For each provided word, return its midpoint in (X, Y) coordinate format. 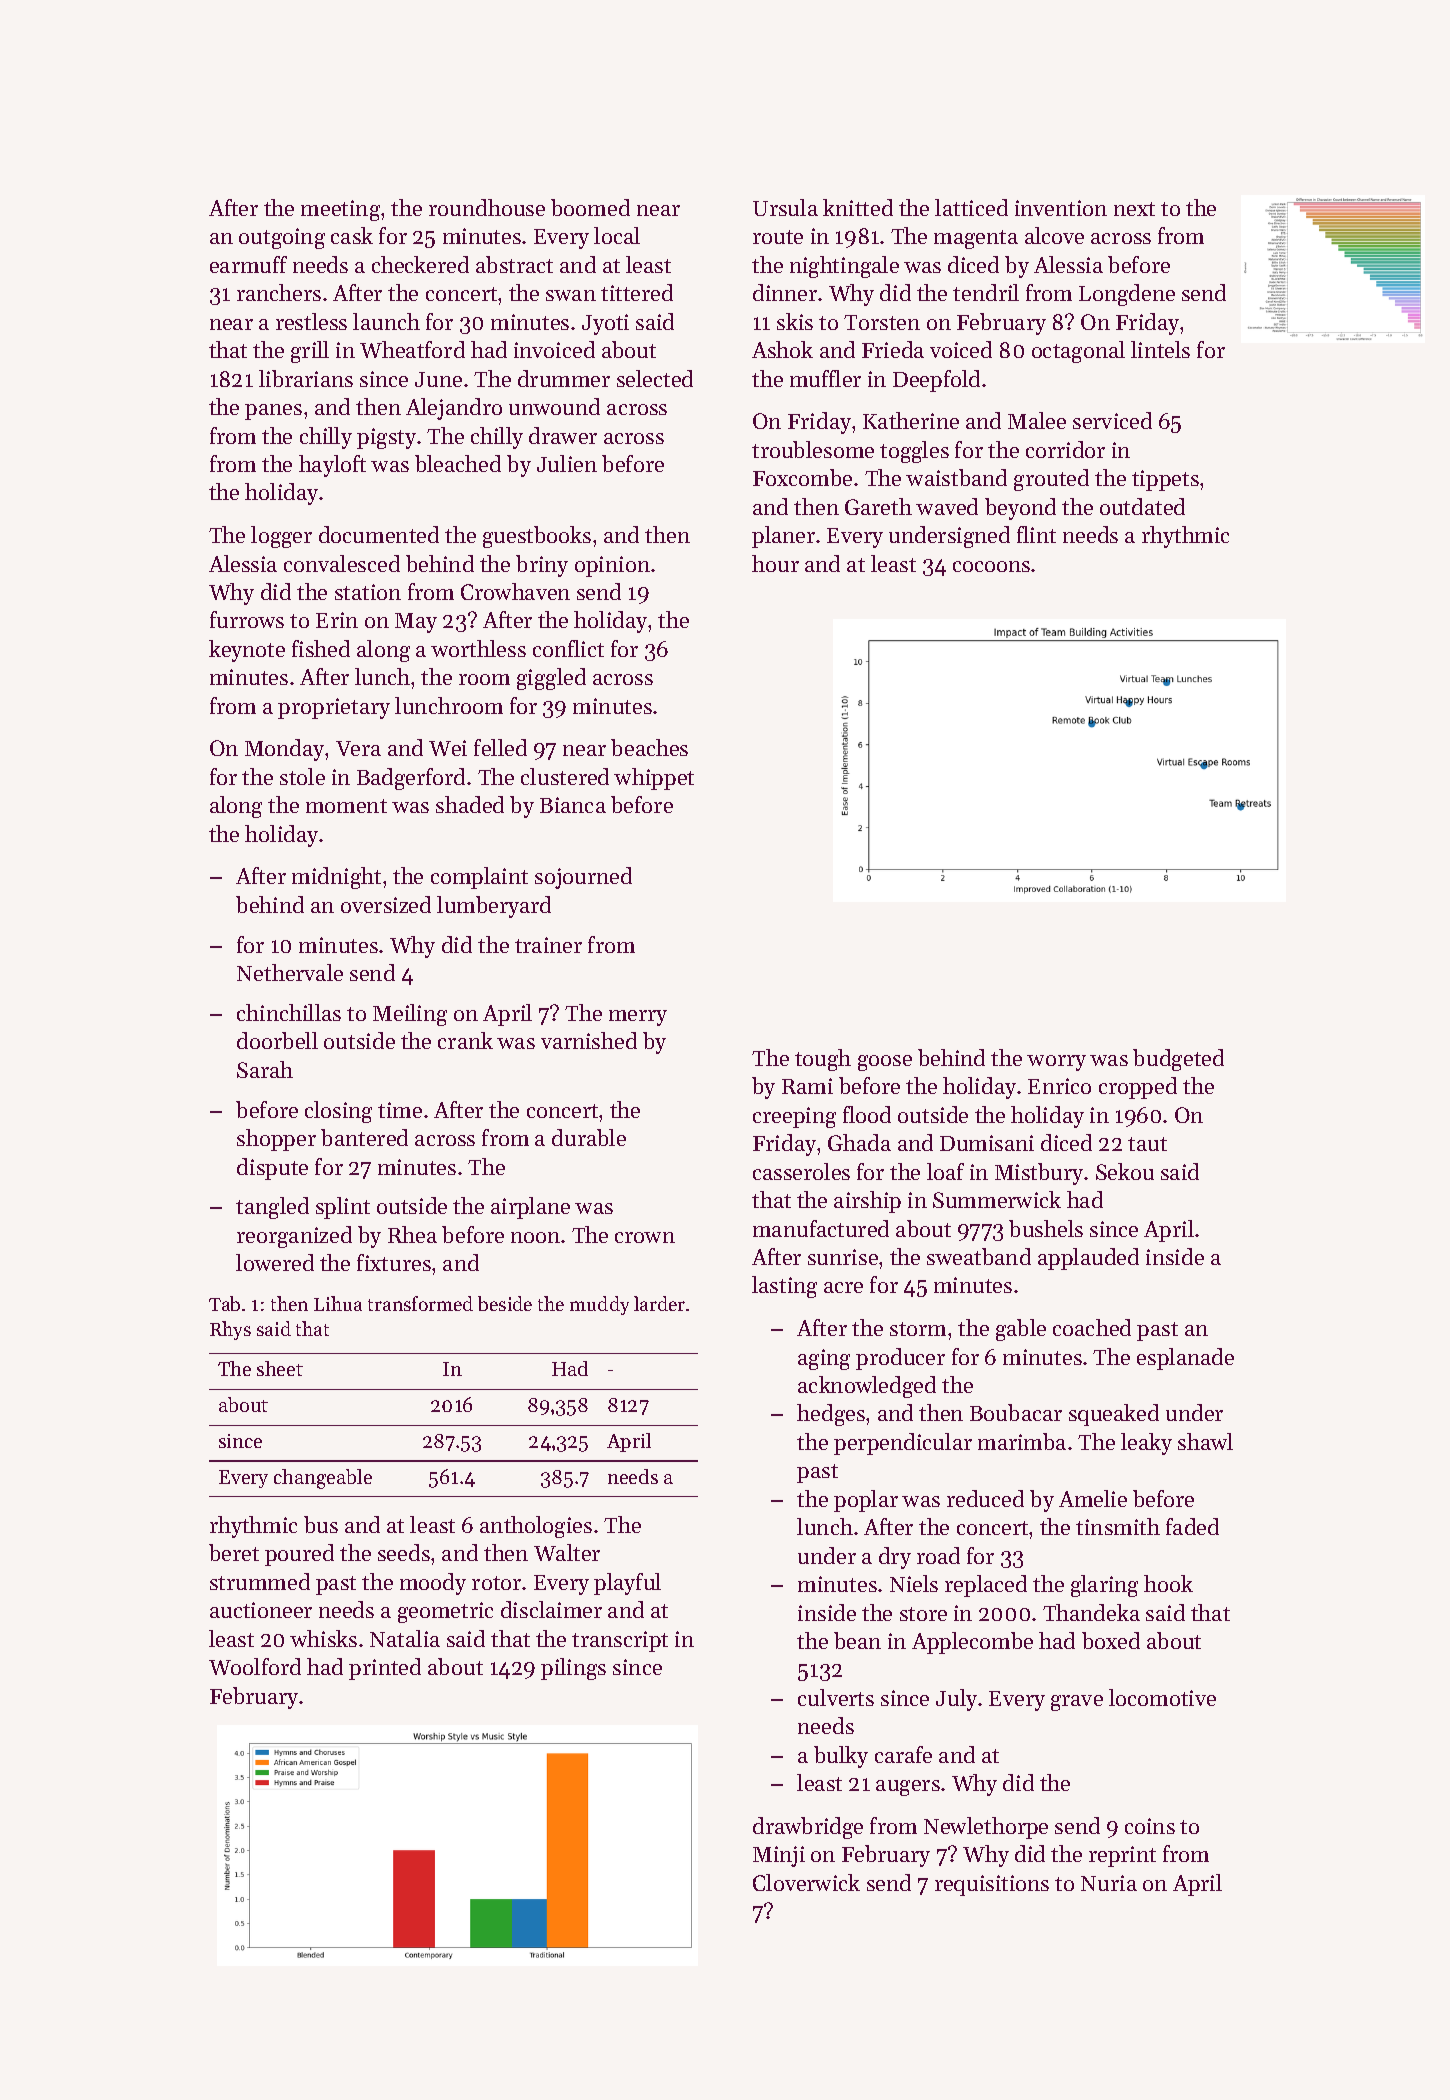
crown (645, 1237)
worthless (478, 648)
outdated (1142, 506)
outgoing (282, 238)
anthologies (536, 1527)
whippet (654, 779)
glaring (1104, 1586)
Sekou (1125, 1171)
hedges (831, 1415)
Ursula (785, 207)
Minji (779, 1856)
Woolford (255, 1666)
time (400, 1110)
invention (1061, 208)
